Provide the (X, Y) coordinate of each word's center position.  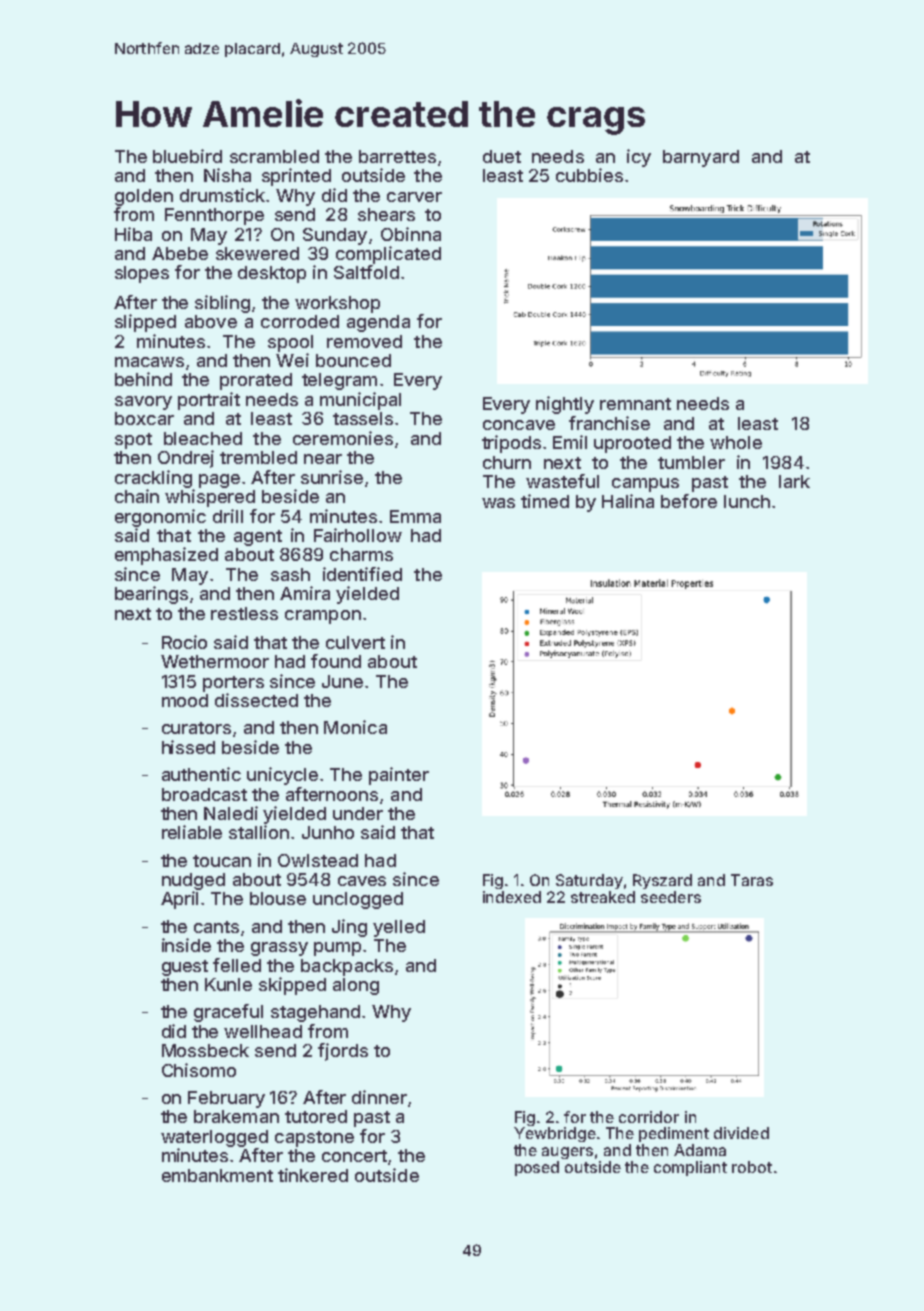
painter (399, 776)
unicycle (282, 776)
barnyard (701, 158)
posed (537, 1168)
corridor (649, 1117)
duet (502, 156)
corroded (300, 321)
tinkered (313, 1175)
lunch (747, 501)
